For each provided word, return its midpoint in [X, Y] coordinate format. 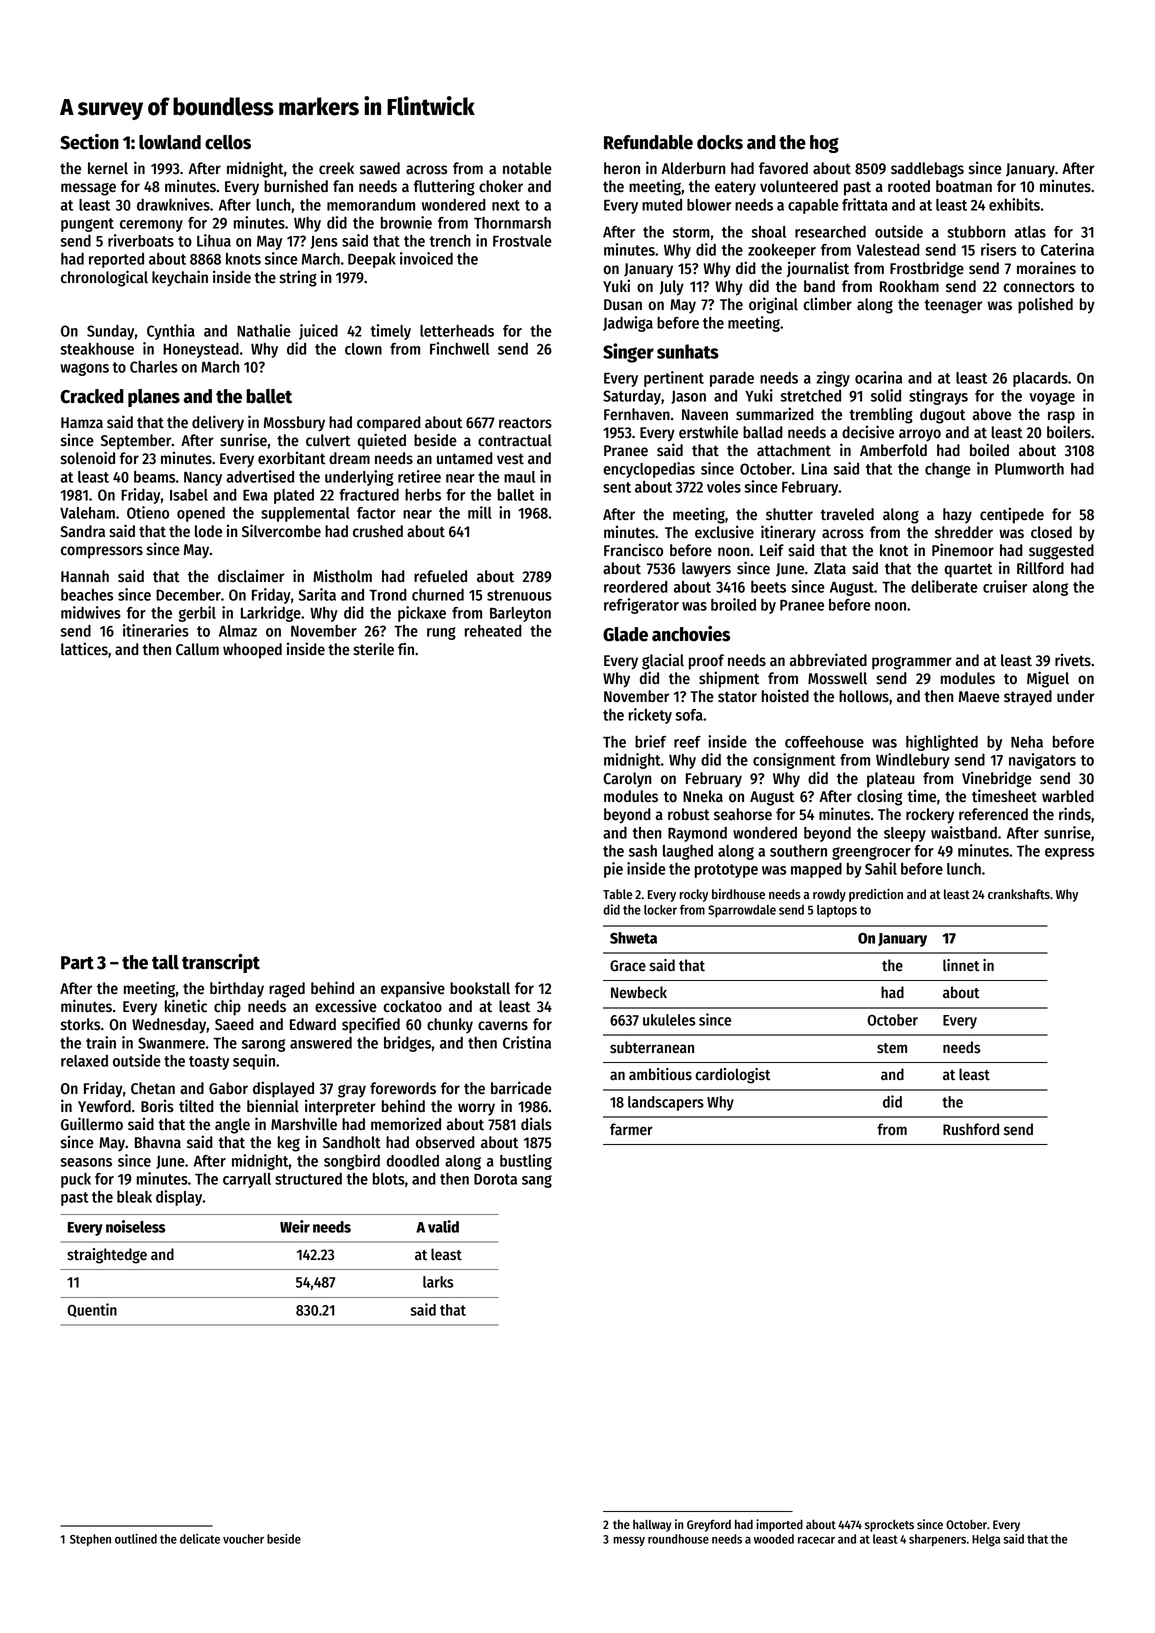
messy [629, 1541]
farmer [631, 1129]
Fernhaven [637, 414]
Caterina [1067, 249]
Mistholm [342, 576]
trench [450, 241]
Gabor [228, 1088]
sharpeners [937, 1540]
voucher [243, 1539]
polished [1045, 305]
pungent [87, 225]
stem [892, 1048]
